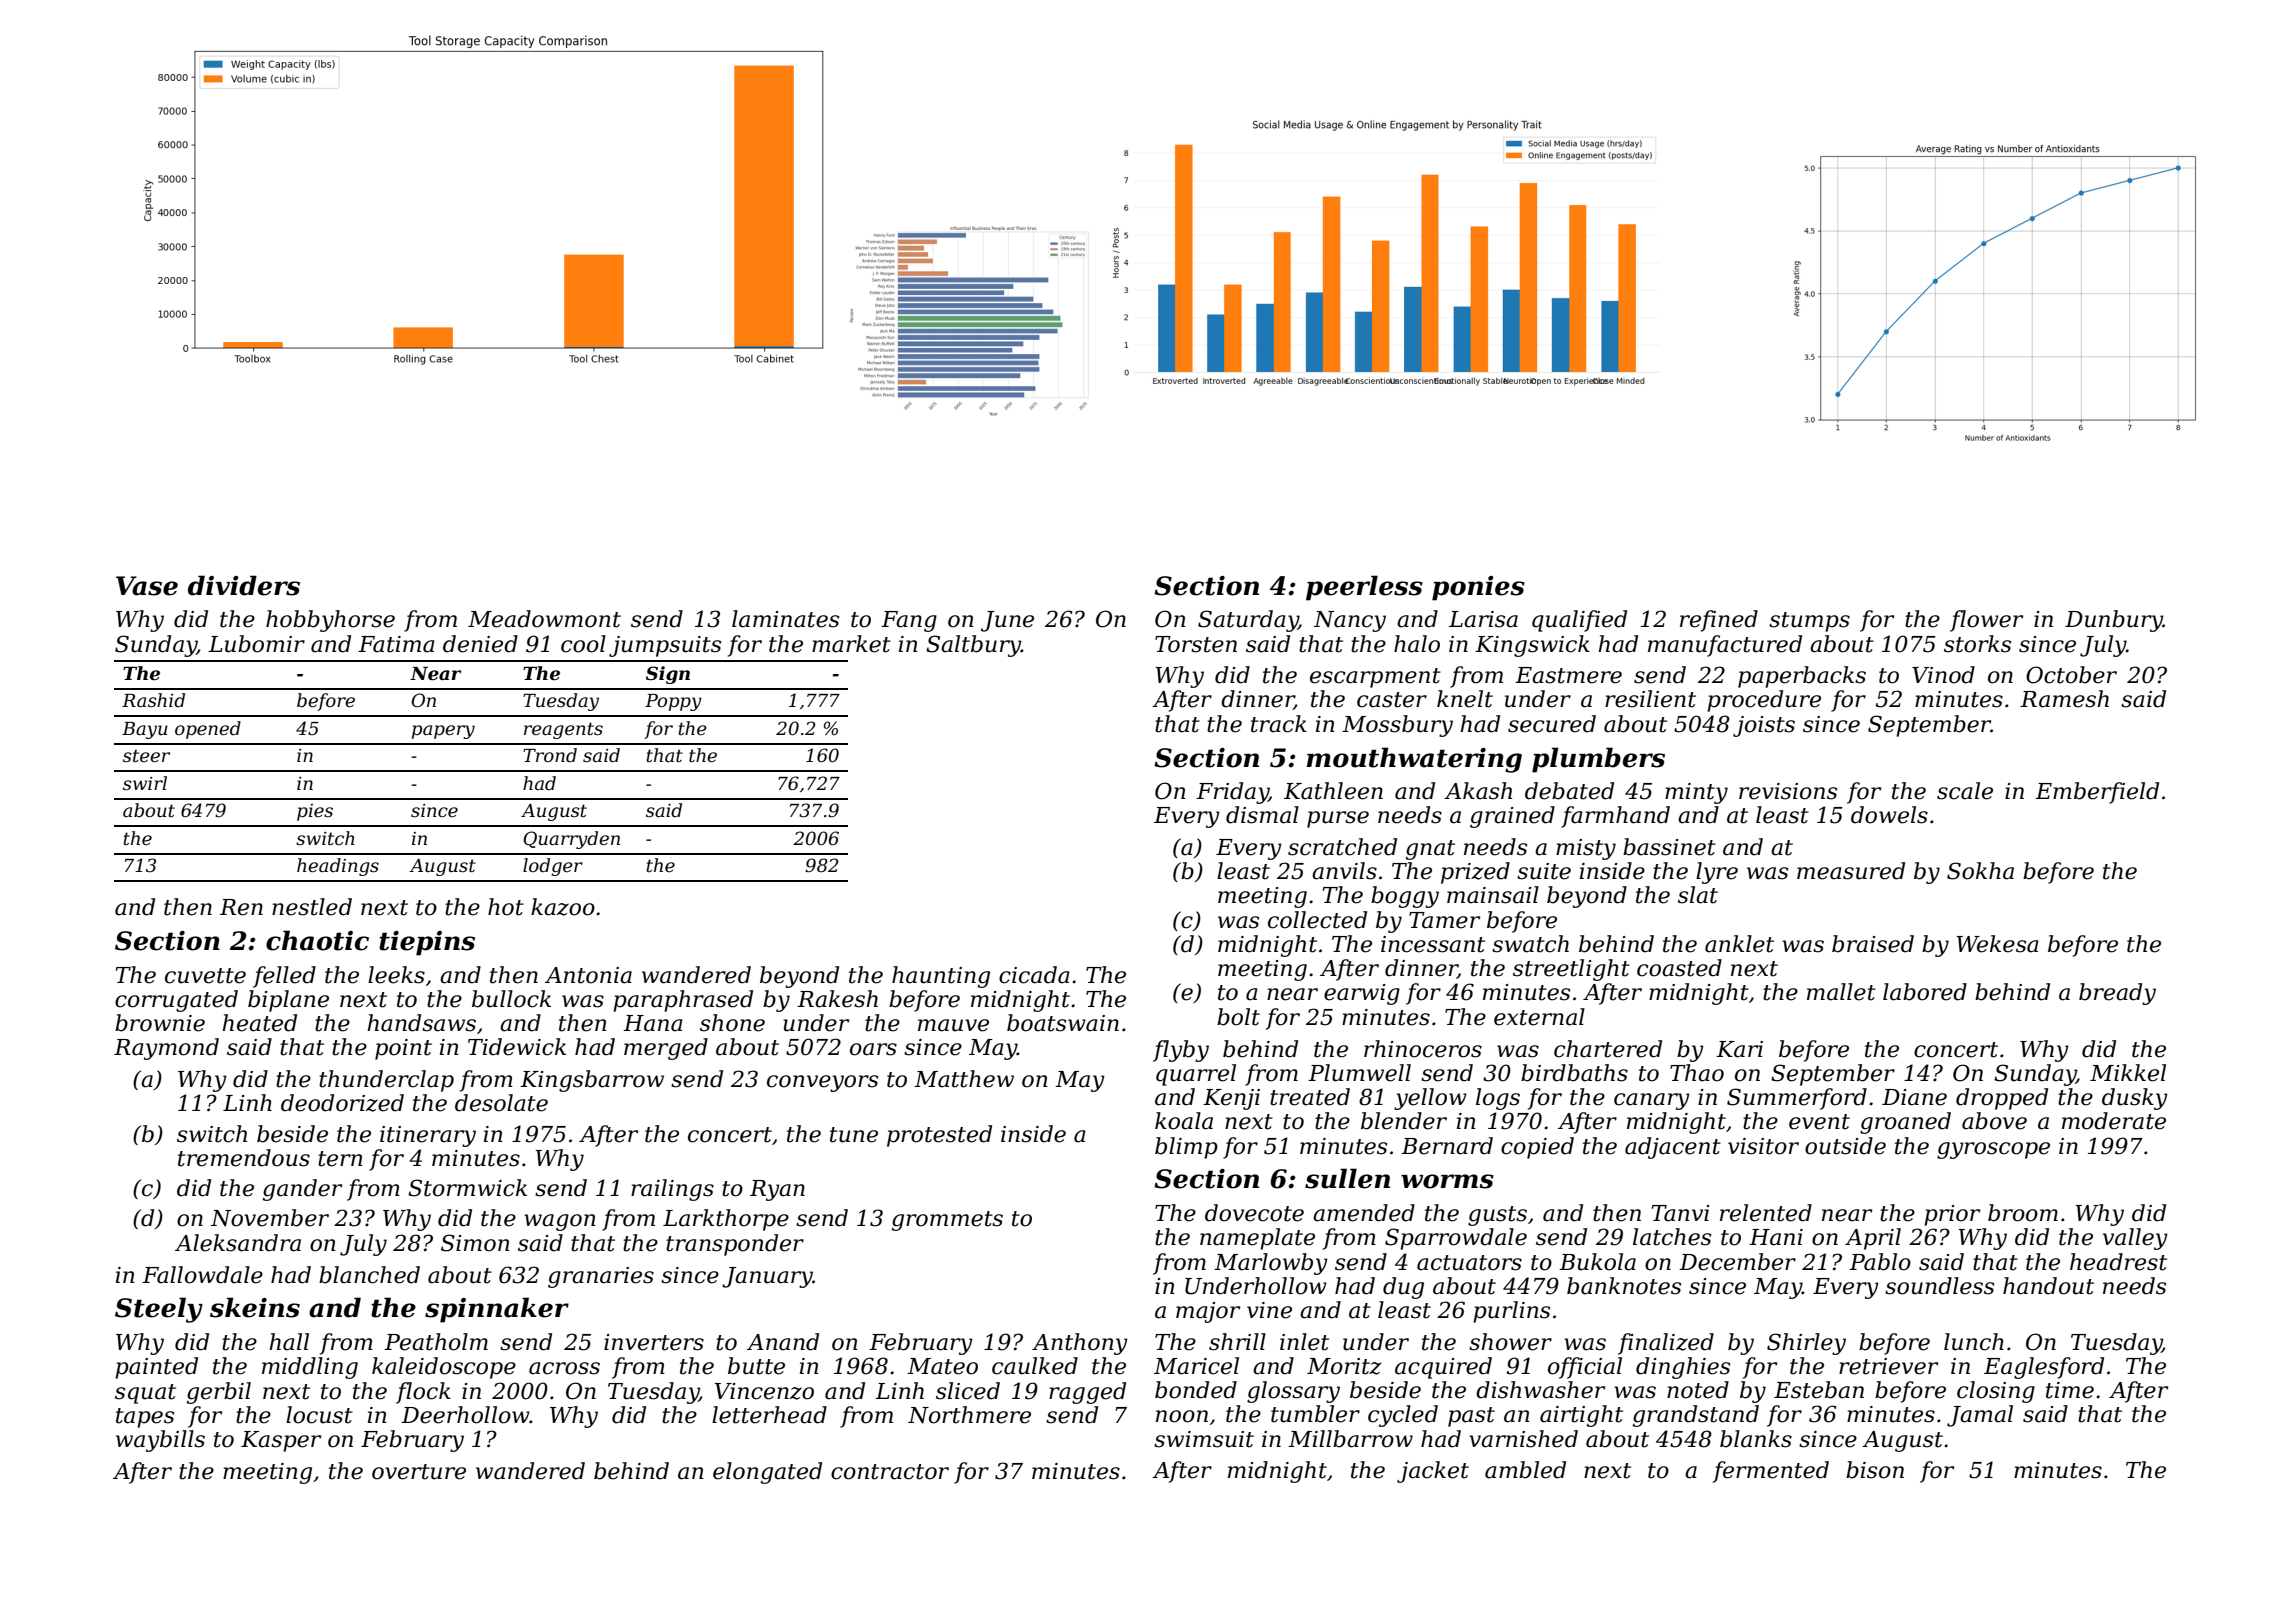 This page has width=2282, height=1614. Describe the element at coordinates (501, 1103) in the page. I see `desolate` at that location.
